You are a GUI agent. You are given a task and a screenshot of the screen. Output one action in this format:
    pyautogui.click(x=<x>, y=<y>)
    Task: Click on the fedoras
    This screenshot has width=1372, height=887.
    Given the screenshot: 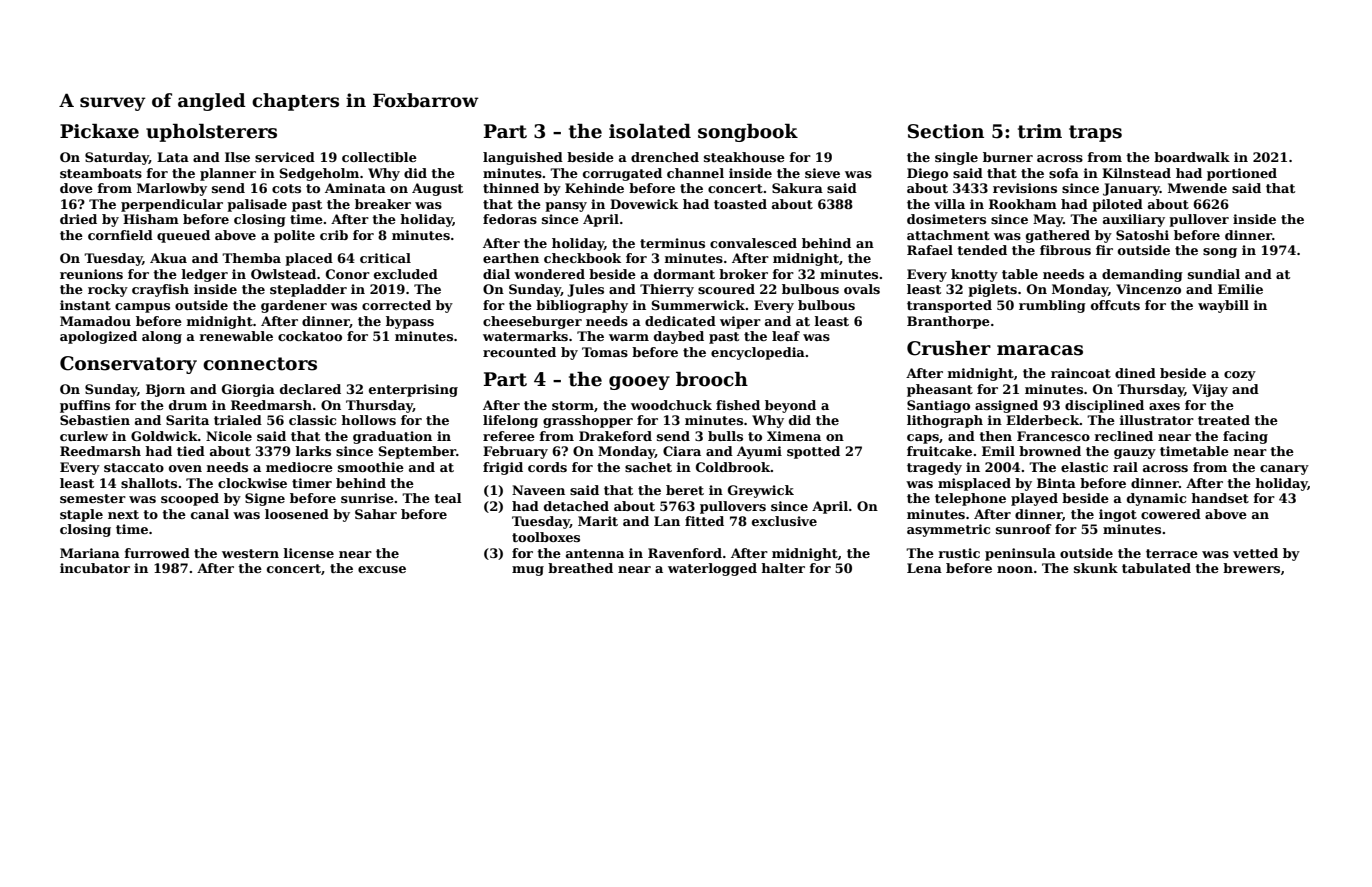 What is the action you would take?
    pyautogui.click(x=510, y=219)
